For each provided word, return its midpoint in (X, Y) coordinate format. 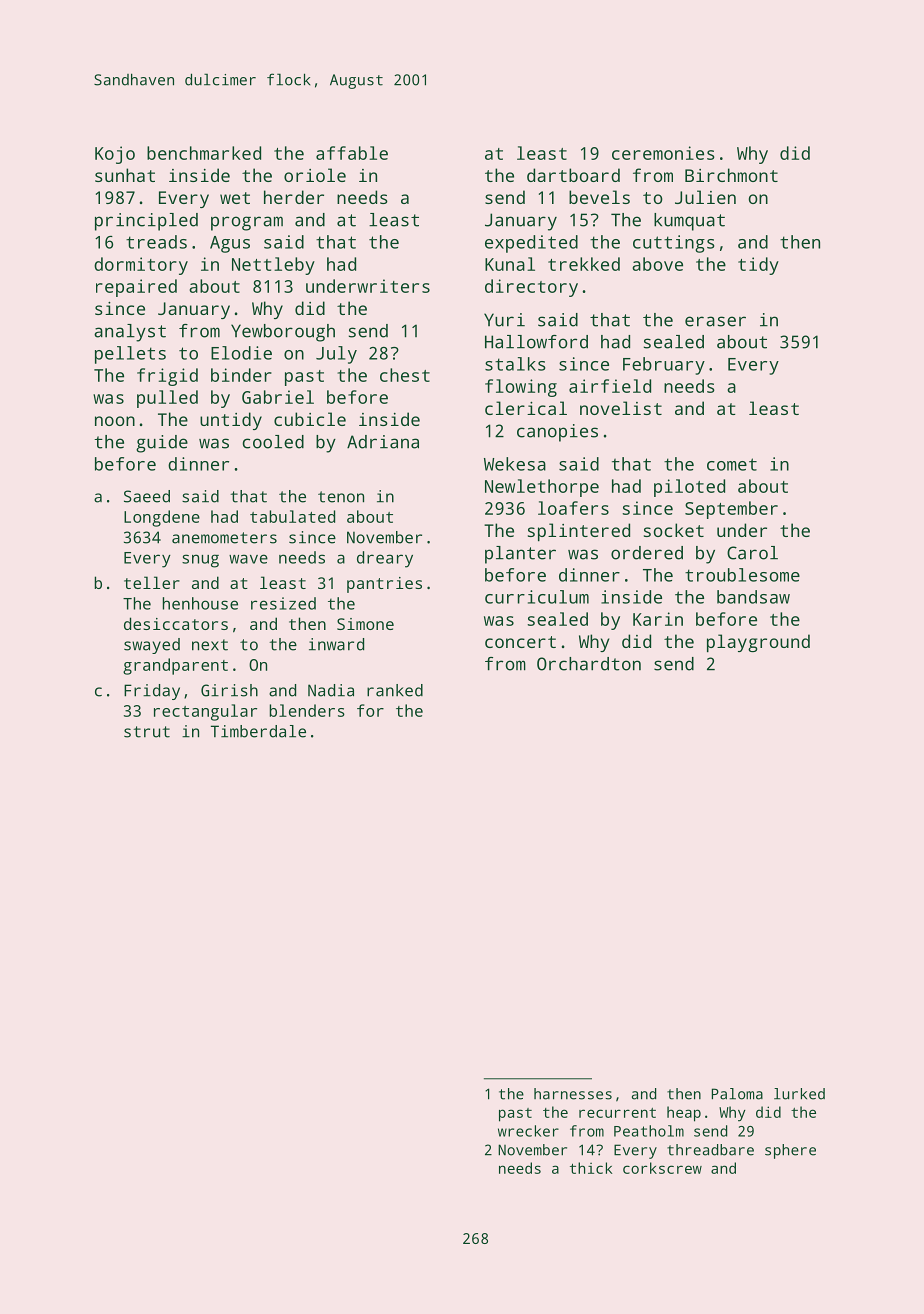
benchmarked (204, 153)
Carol (752, 553)
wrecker (528, 1131)
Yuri (504, 320)
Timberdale (258, 731)
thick (591, 1168)
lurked (799, 1094)
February (664, 366)
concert (520, 642)
